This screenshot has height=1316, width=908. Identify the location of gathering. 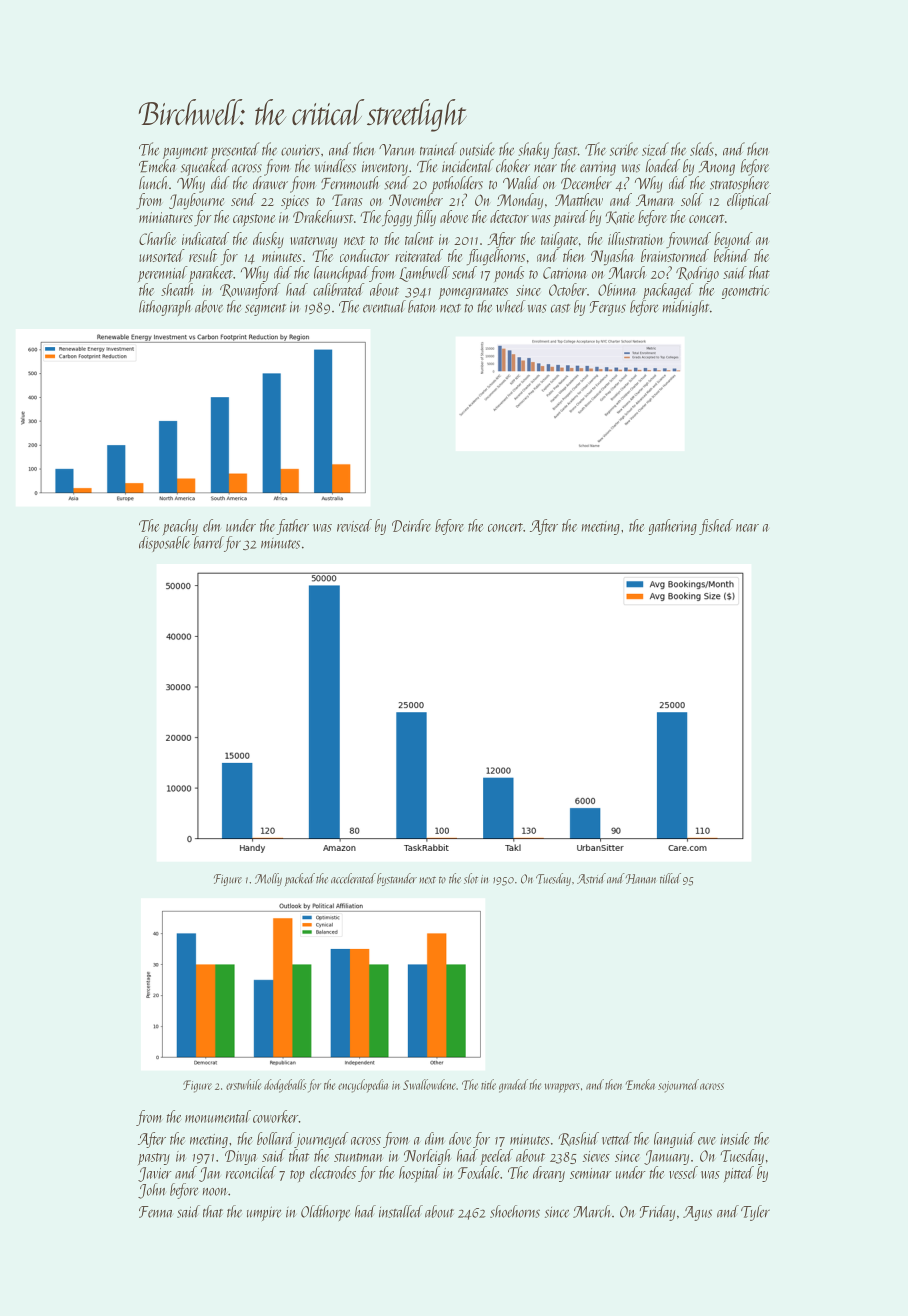
(672, 527).
